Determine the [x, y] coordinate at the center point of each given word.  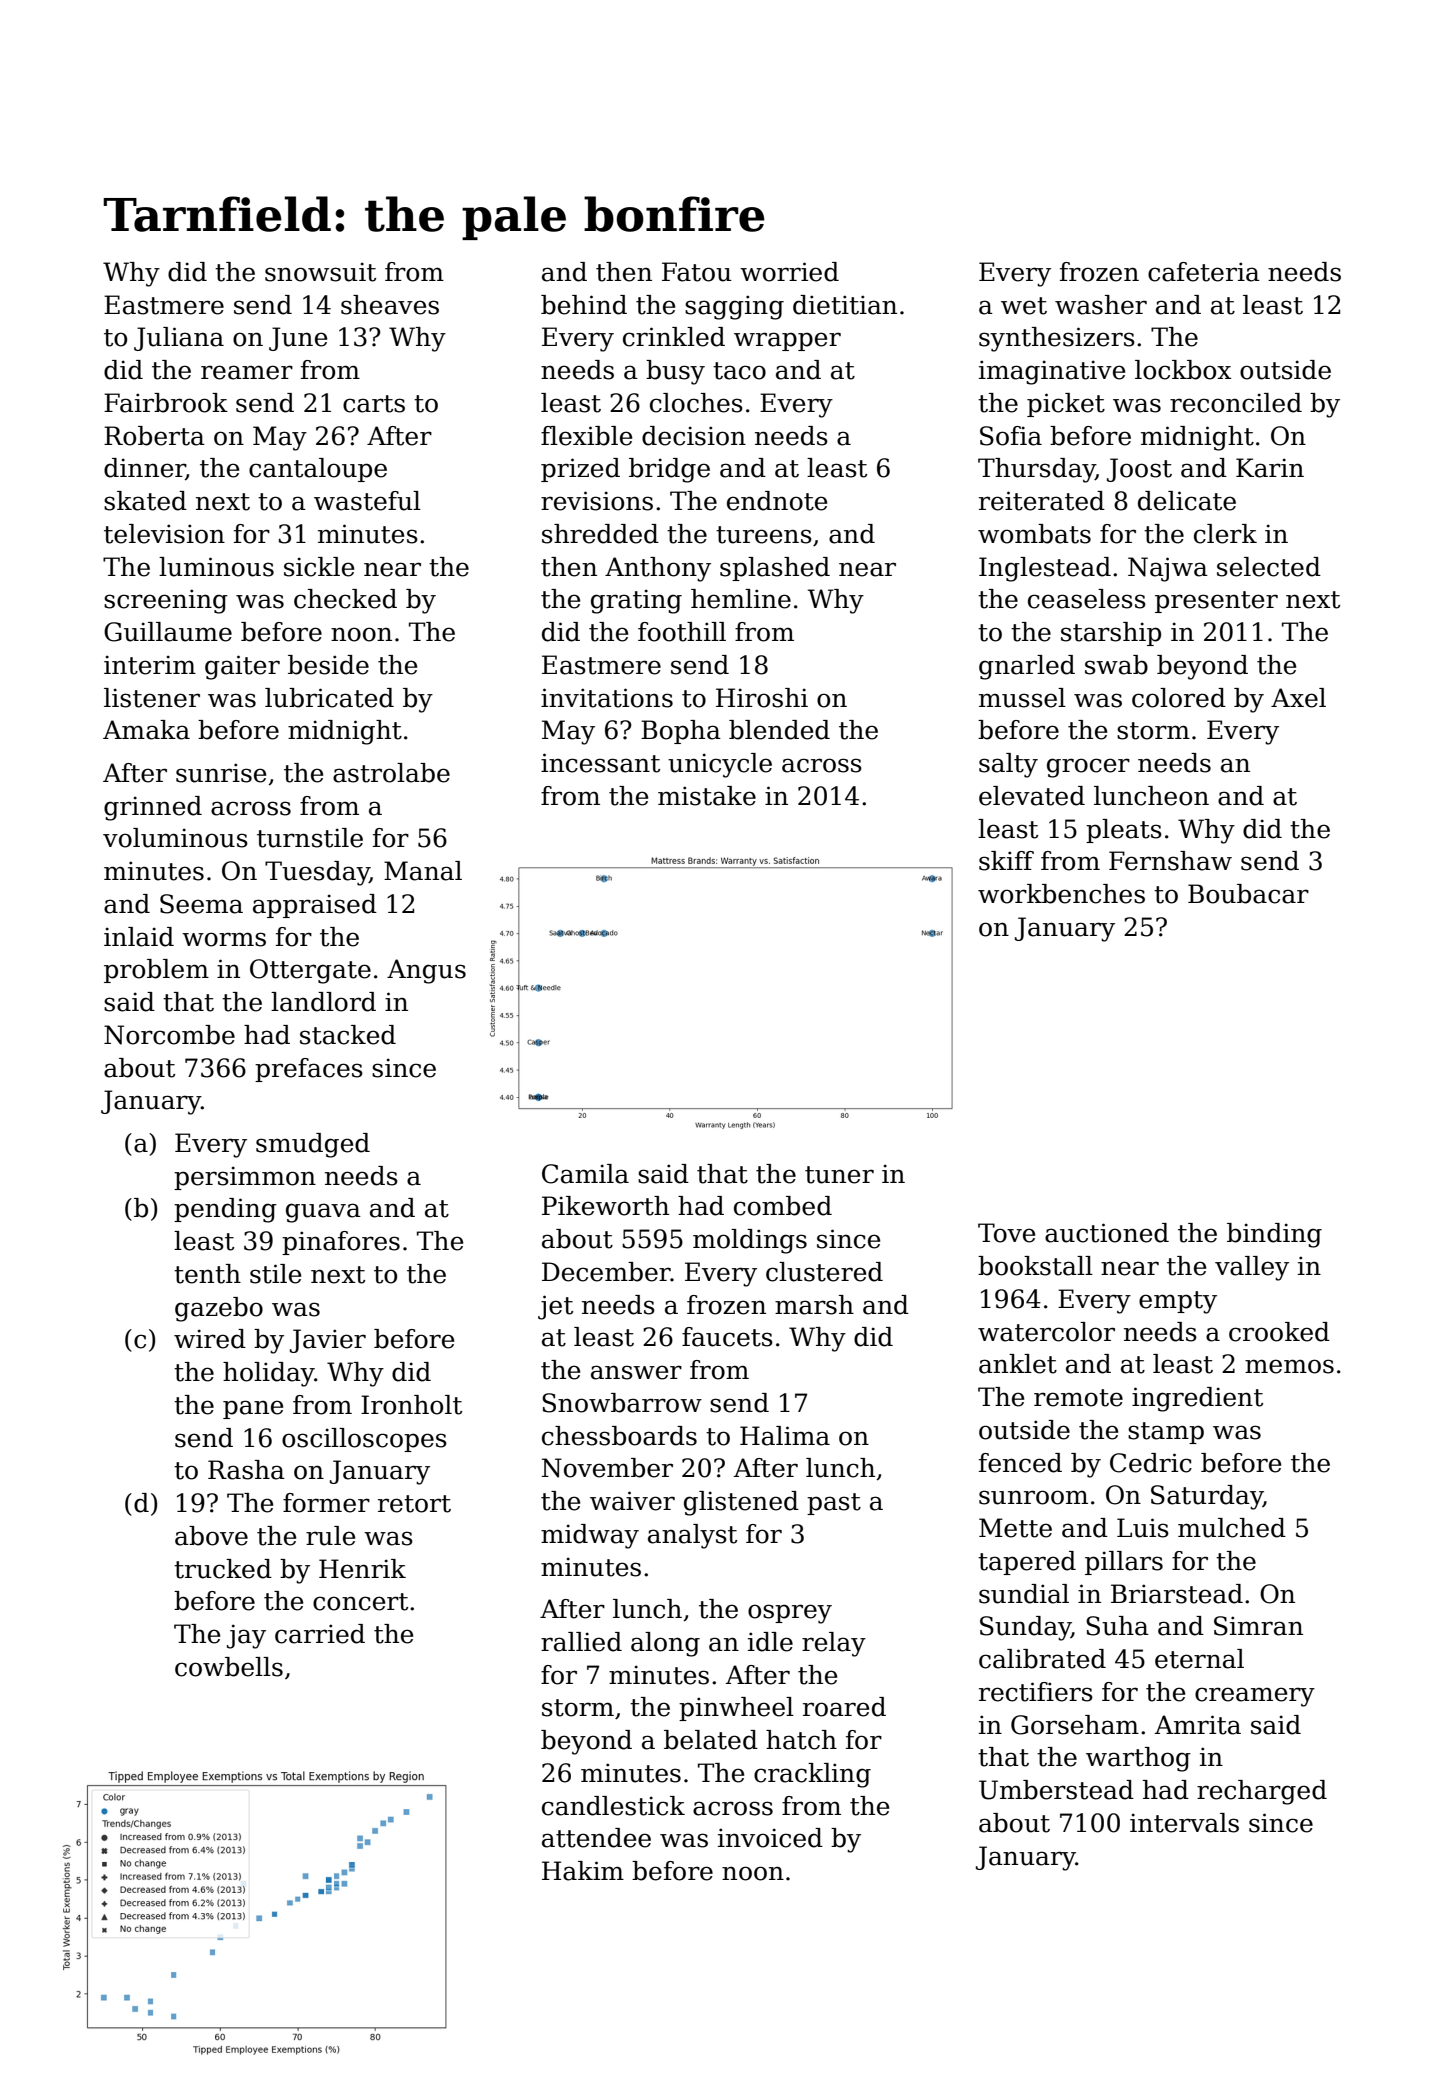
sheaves [390, 305]
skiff [1006, 861]
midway [590, 1536]
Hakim [583, 1871]
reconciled [1236, 403]
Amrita [1198, 1725]
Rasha [246, 1470]
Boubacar [1248, 894]
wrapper [787, 341]
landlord [323, 1002]
